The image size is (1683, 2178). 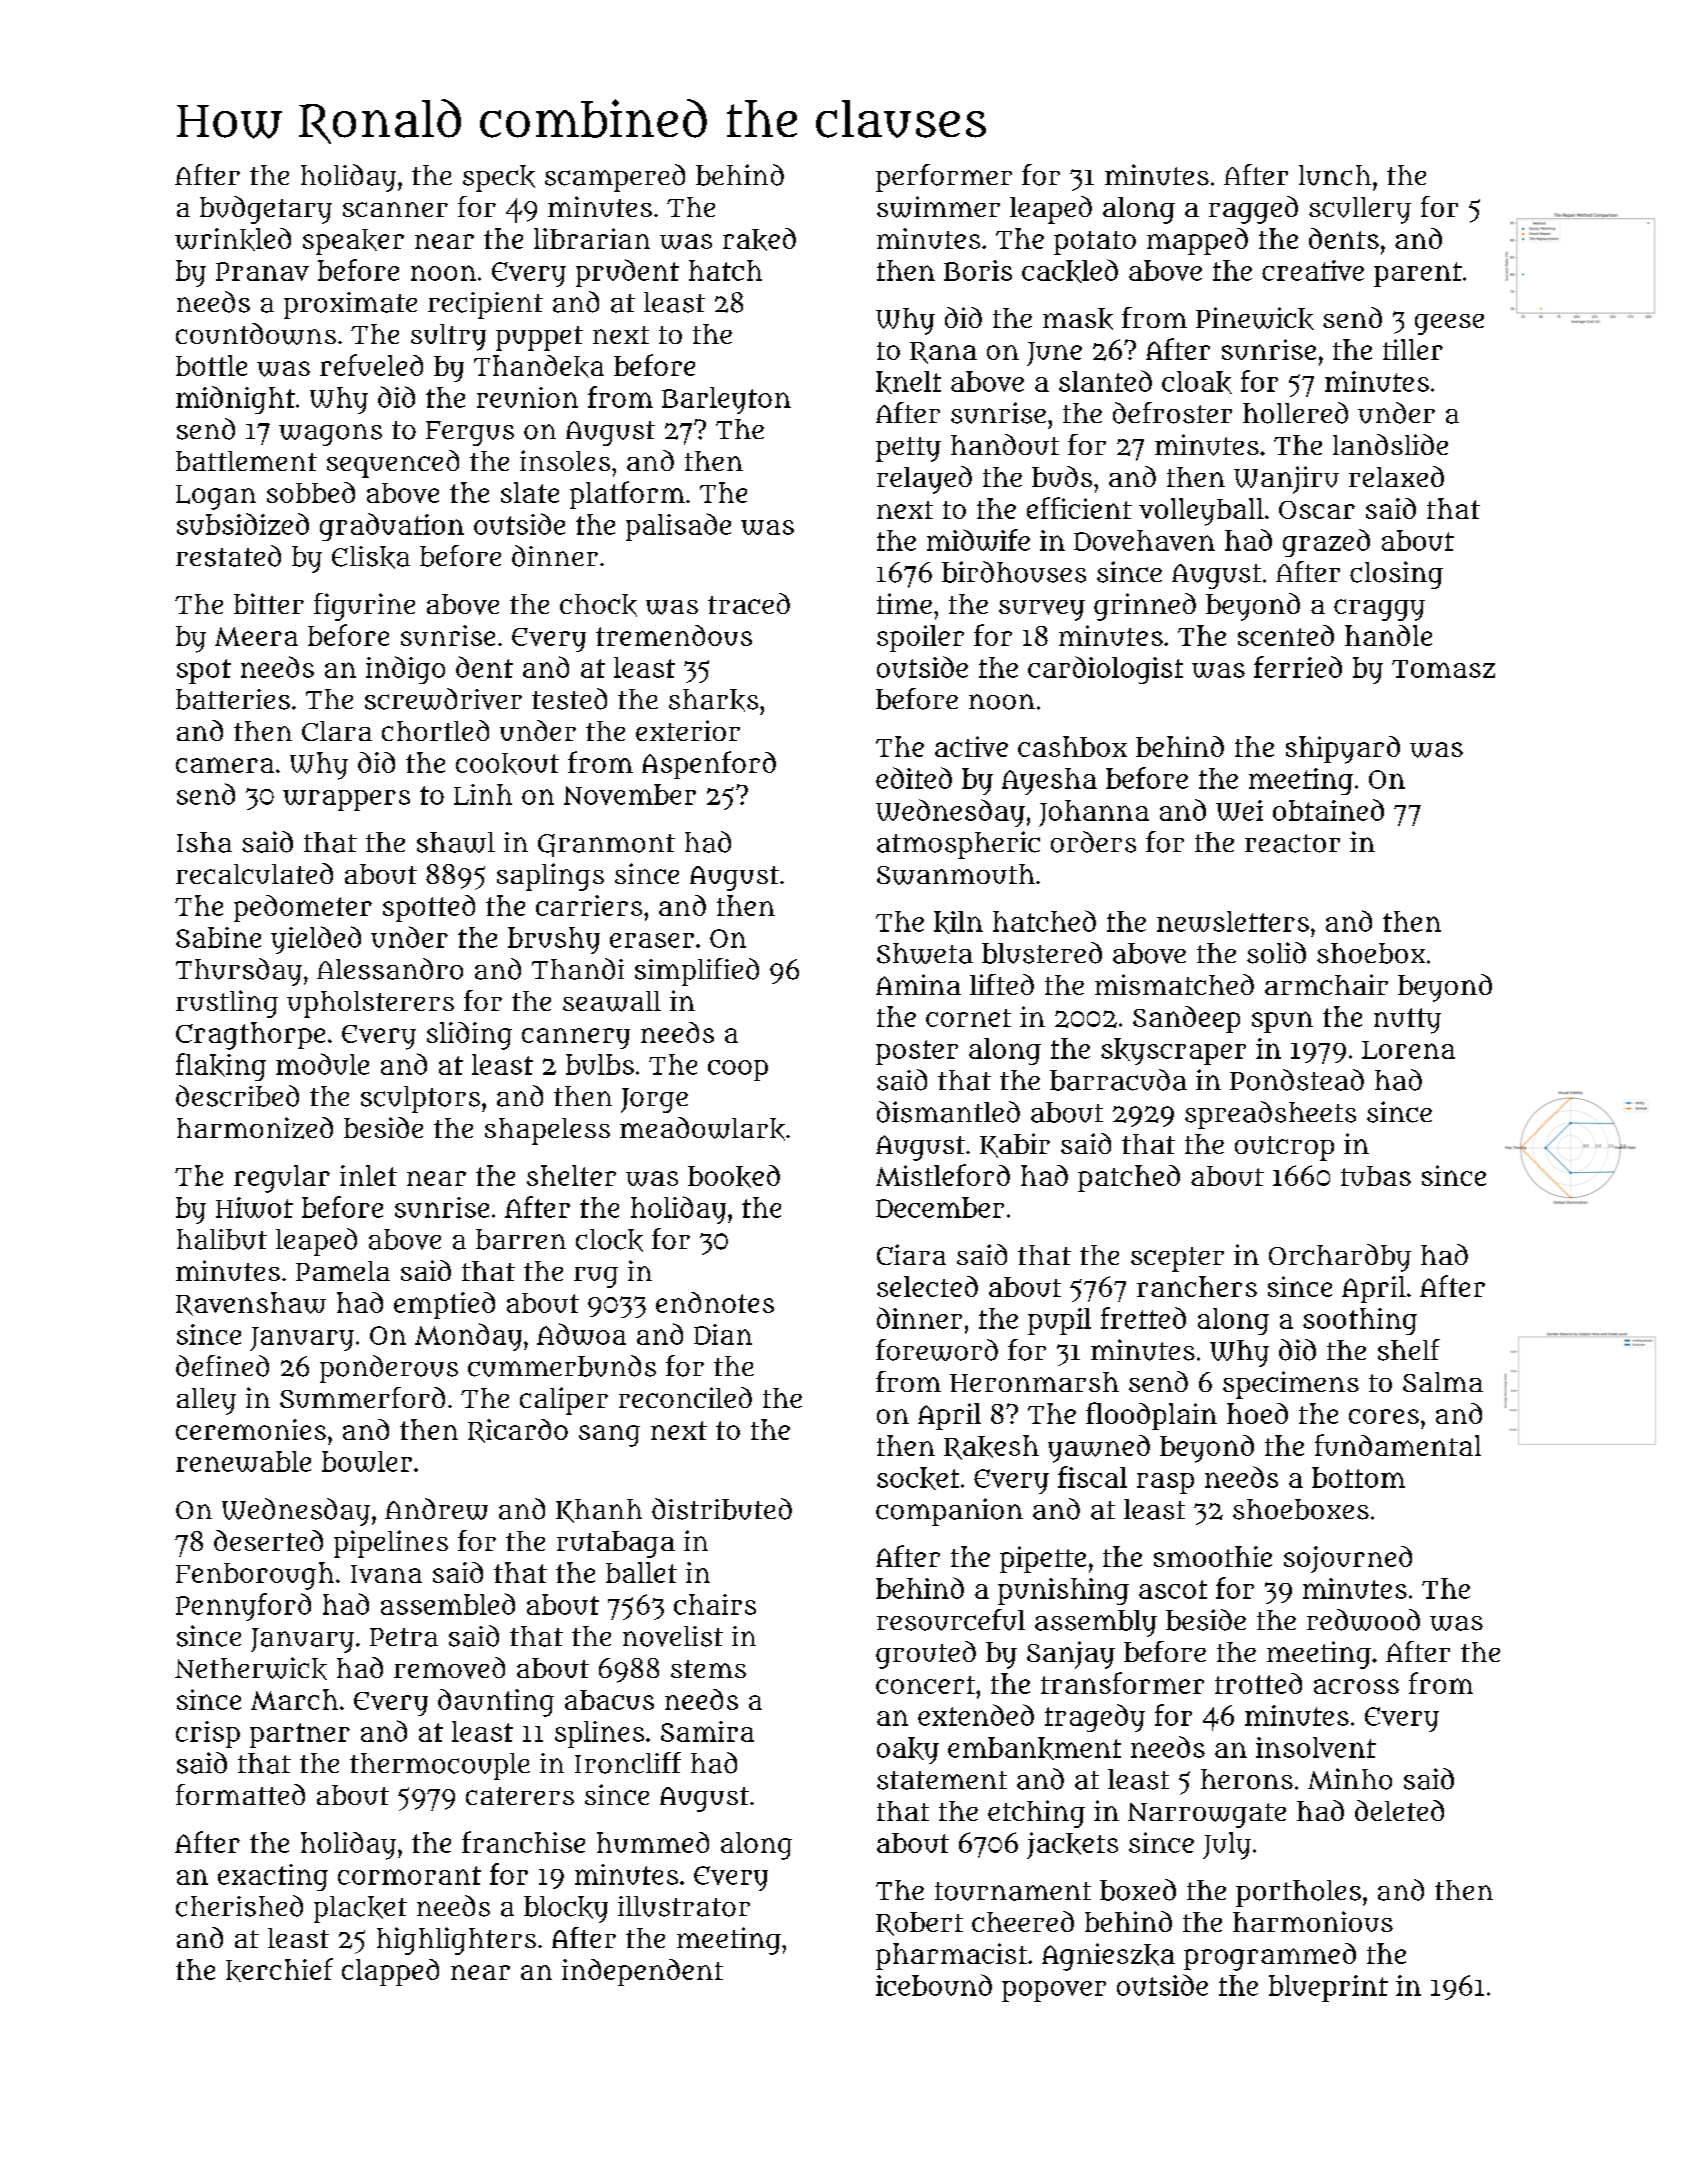 I want to click on performer, so click(x=944, y=178).
